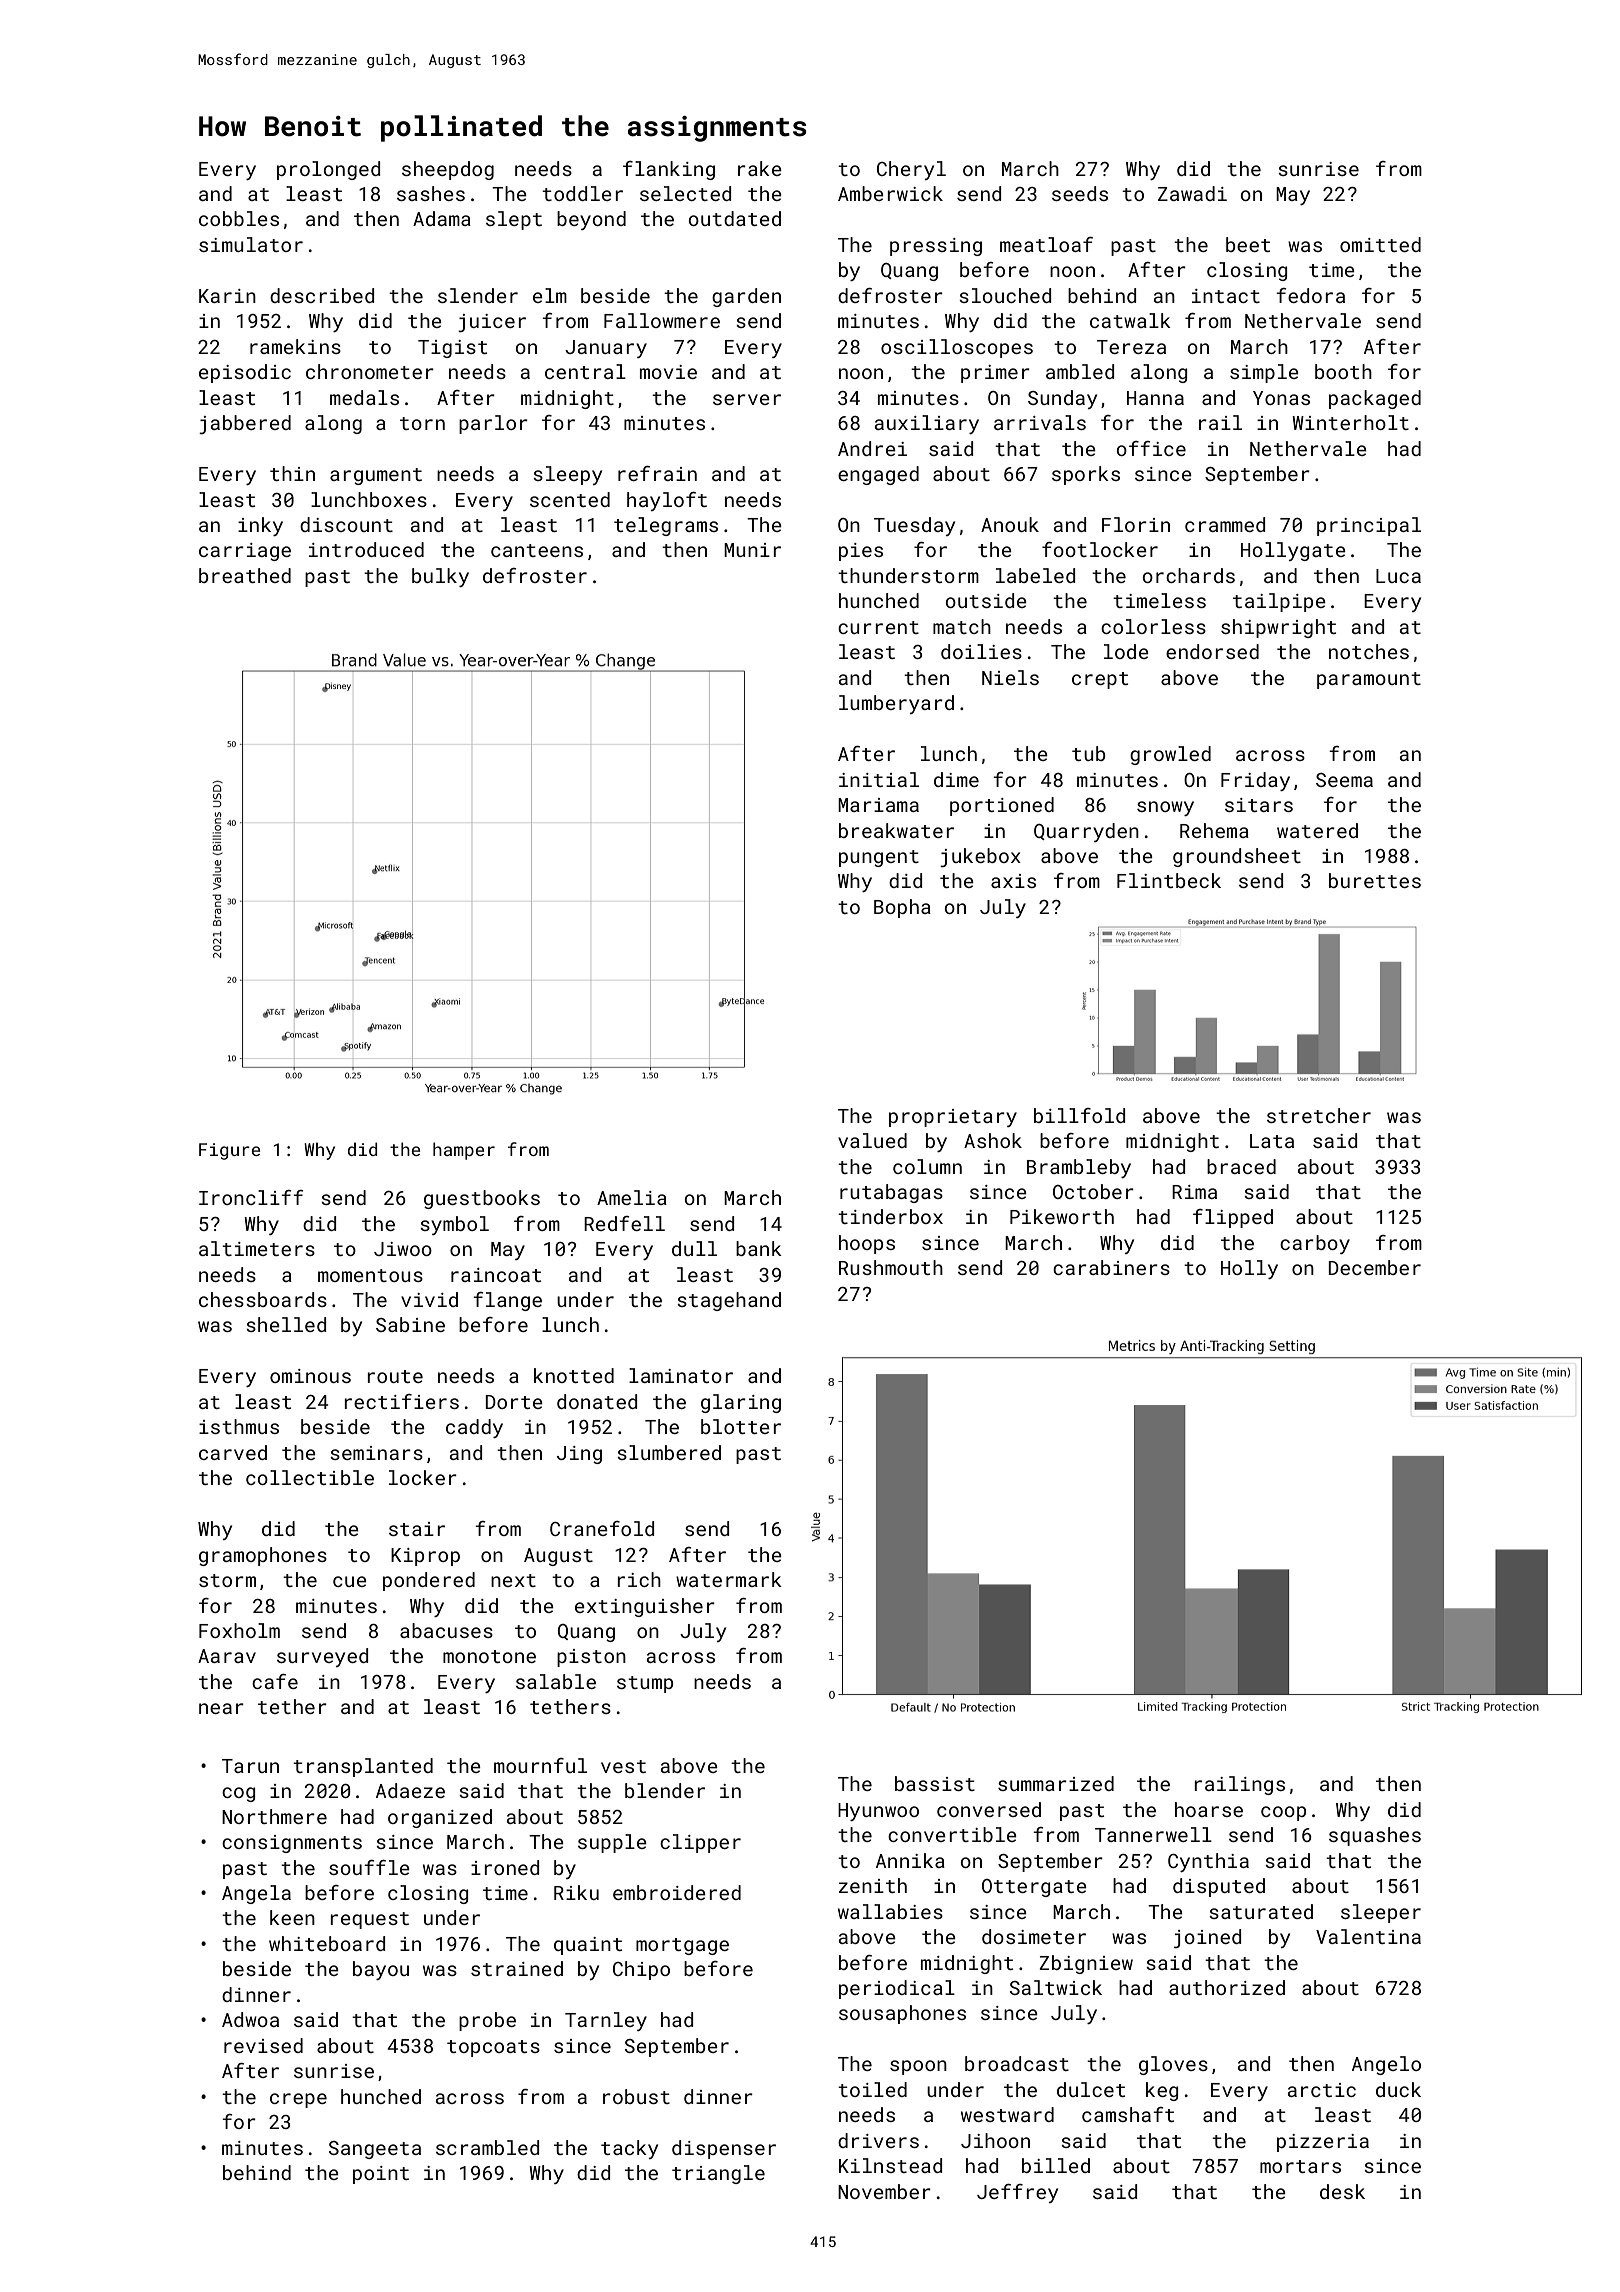  What do you see at coordinates (962, 626) in the screenshot?
I see `match` at bounding box center [962, 626].
